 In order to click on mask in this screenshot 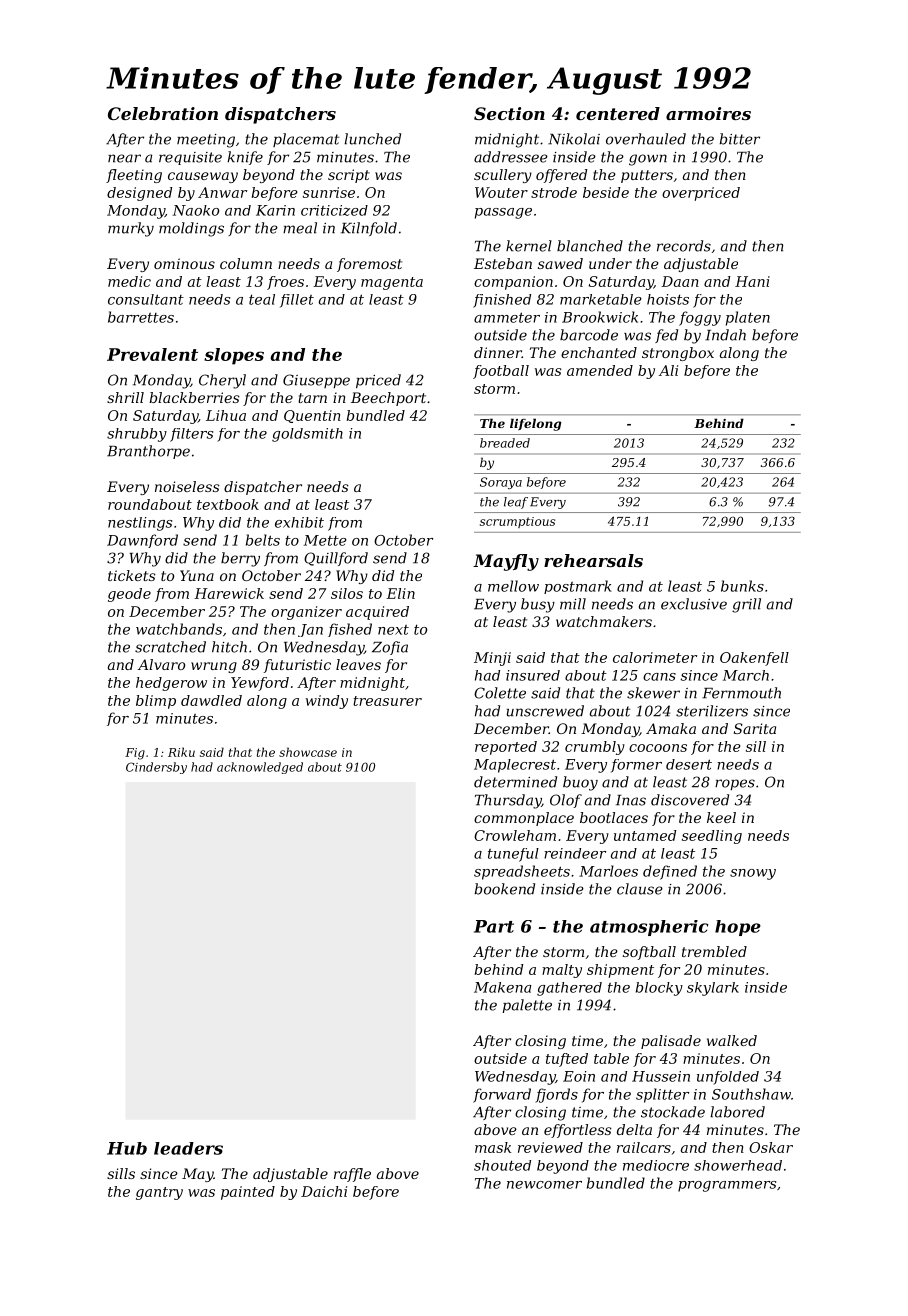, I will do `click(493, 1147)`.
